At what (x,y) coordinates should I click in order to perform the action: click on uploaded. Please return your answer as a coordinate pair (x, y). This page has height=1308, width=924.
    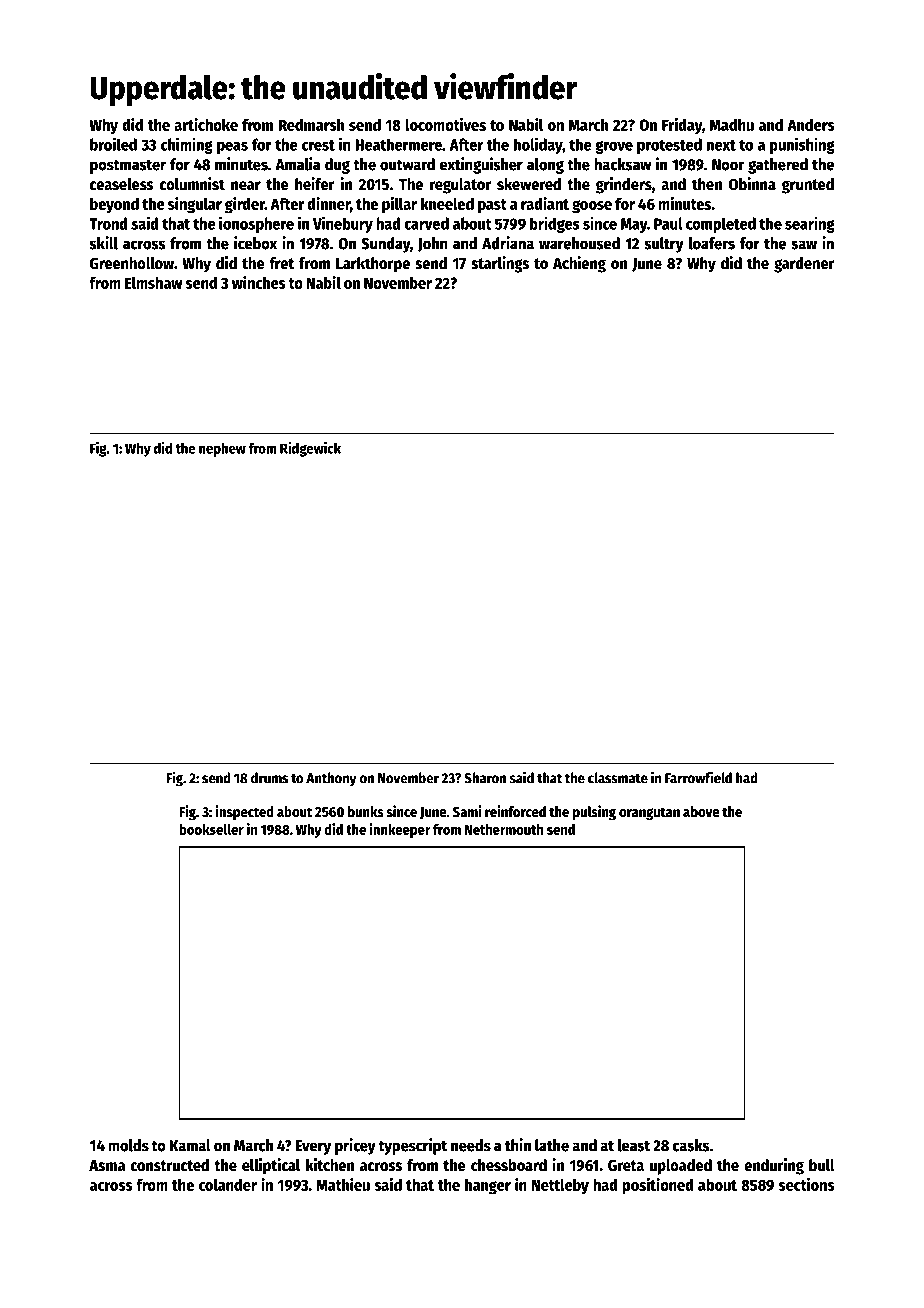
    Looking at the image, I should click on (681, 1167).
